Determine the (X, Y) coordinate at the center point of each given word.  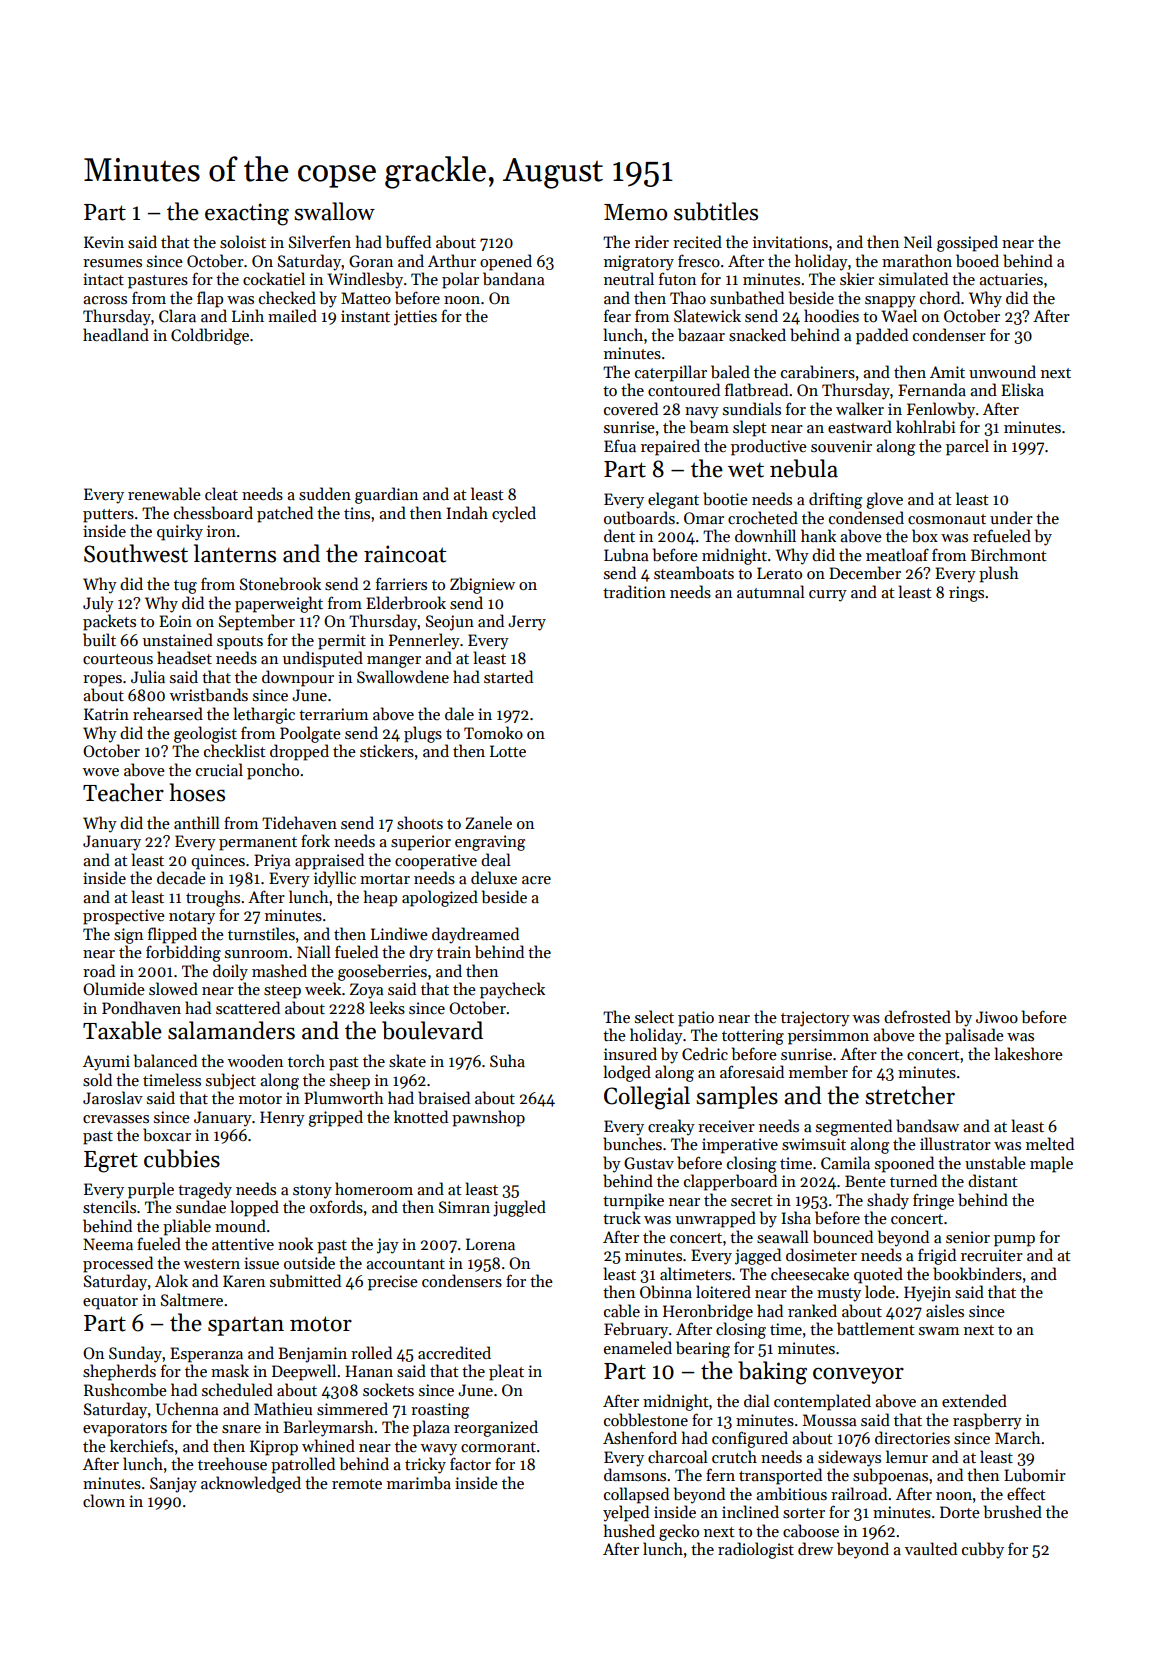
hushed (629, 1530)
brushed (1013, 1512)
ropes (102, 681)
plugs (423, 734)
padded (882, 336)
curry (828, 596)
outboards (639, 518)
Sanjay (173, 1485)
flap (210, 299)
